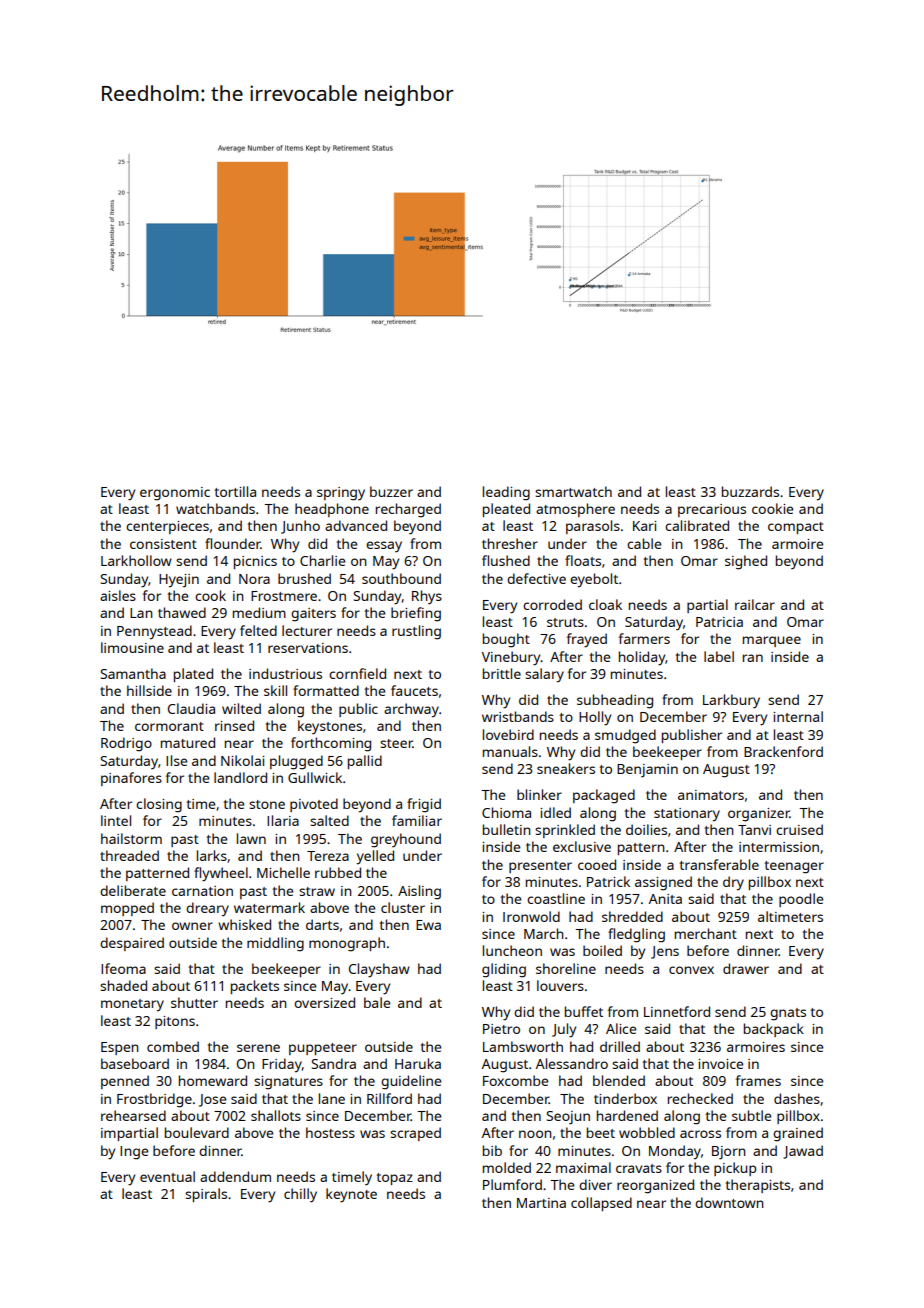  I want to click on smartwatch, so click(573, 491).
